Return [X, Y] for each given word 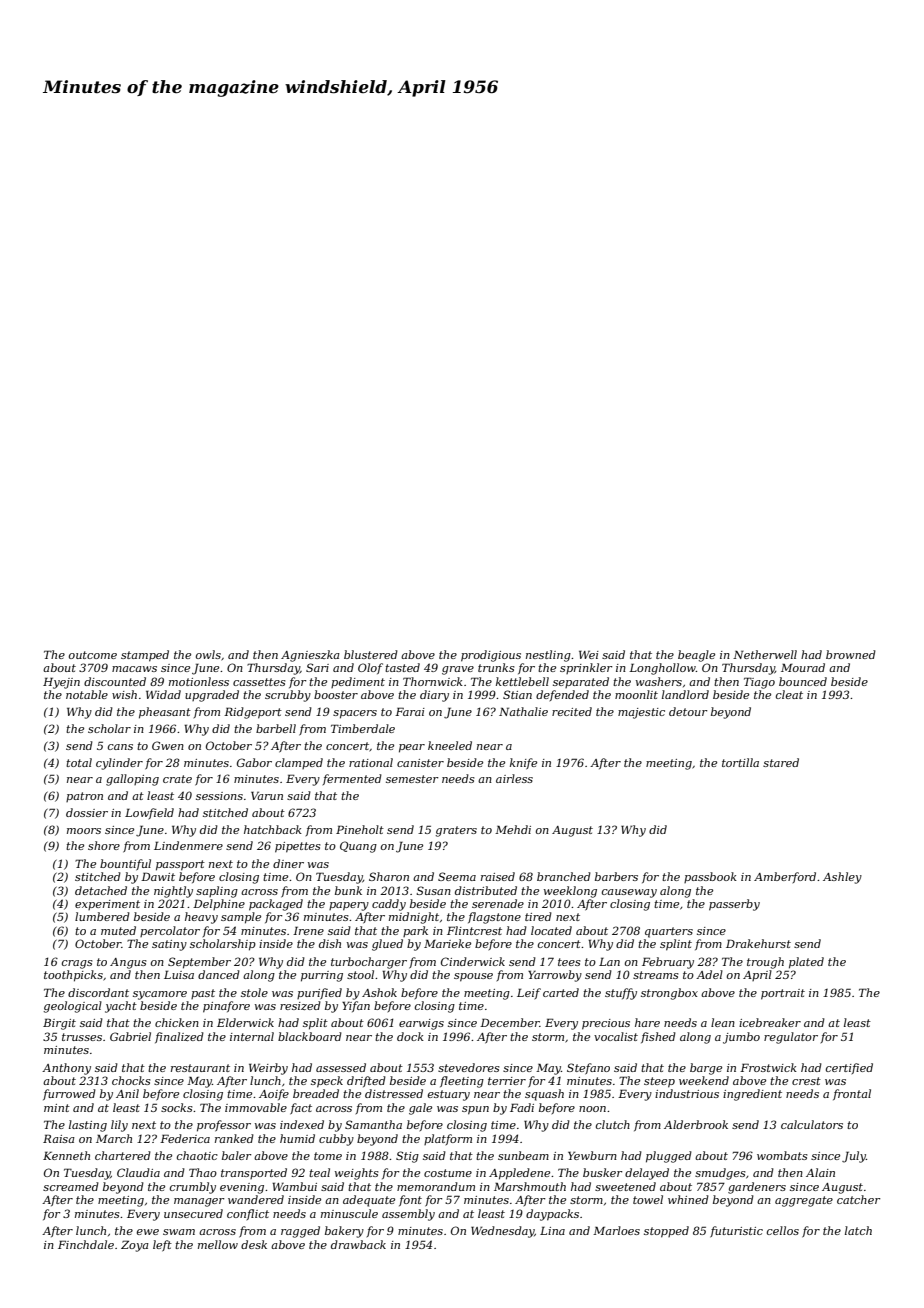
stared [781, 762]
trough [765, 963]
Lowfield [149, 813]
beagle [696, 656]
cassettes [259, 682]
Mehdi [513, 829]
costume [448, 1173]
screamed [71, 1186]
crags [77, 964]
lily [119, 1126]
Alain [820, 1172]
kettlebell [522, 681]
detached [101, 890]
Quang [358, 847]
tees [569, 962]
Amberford [785, 877]
